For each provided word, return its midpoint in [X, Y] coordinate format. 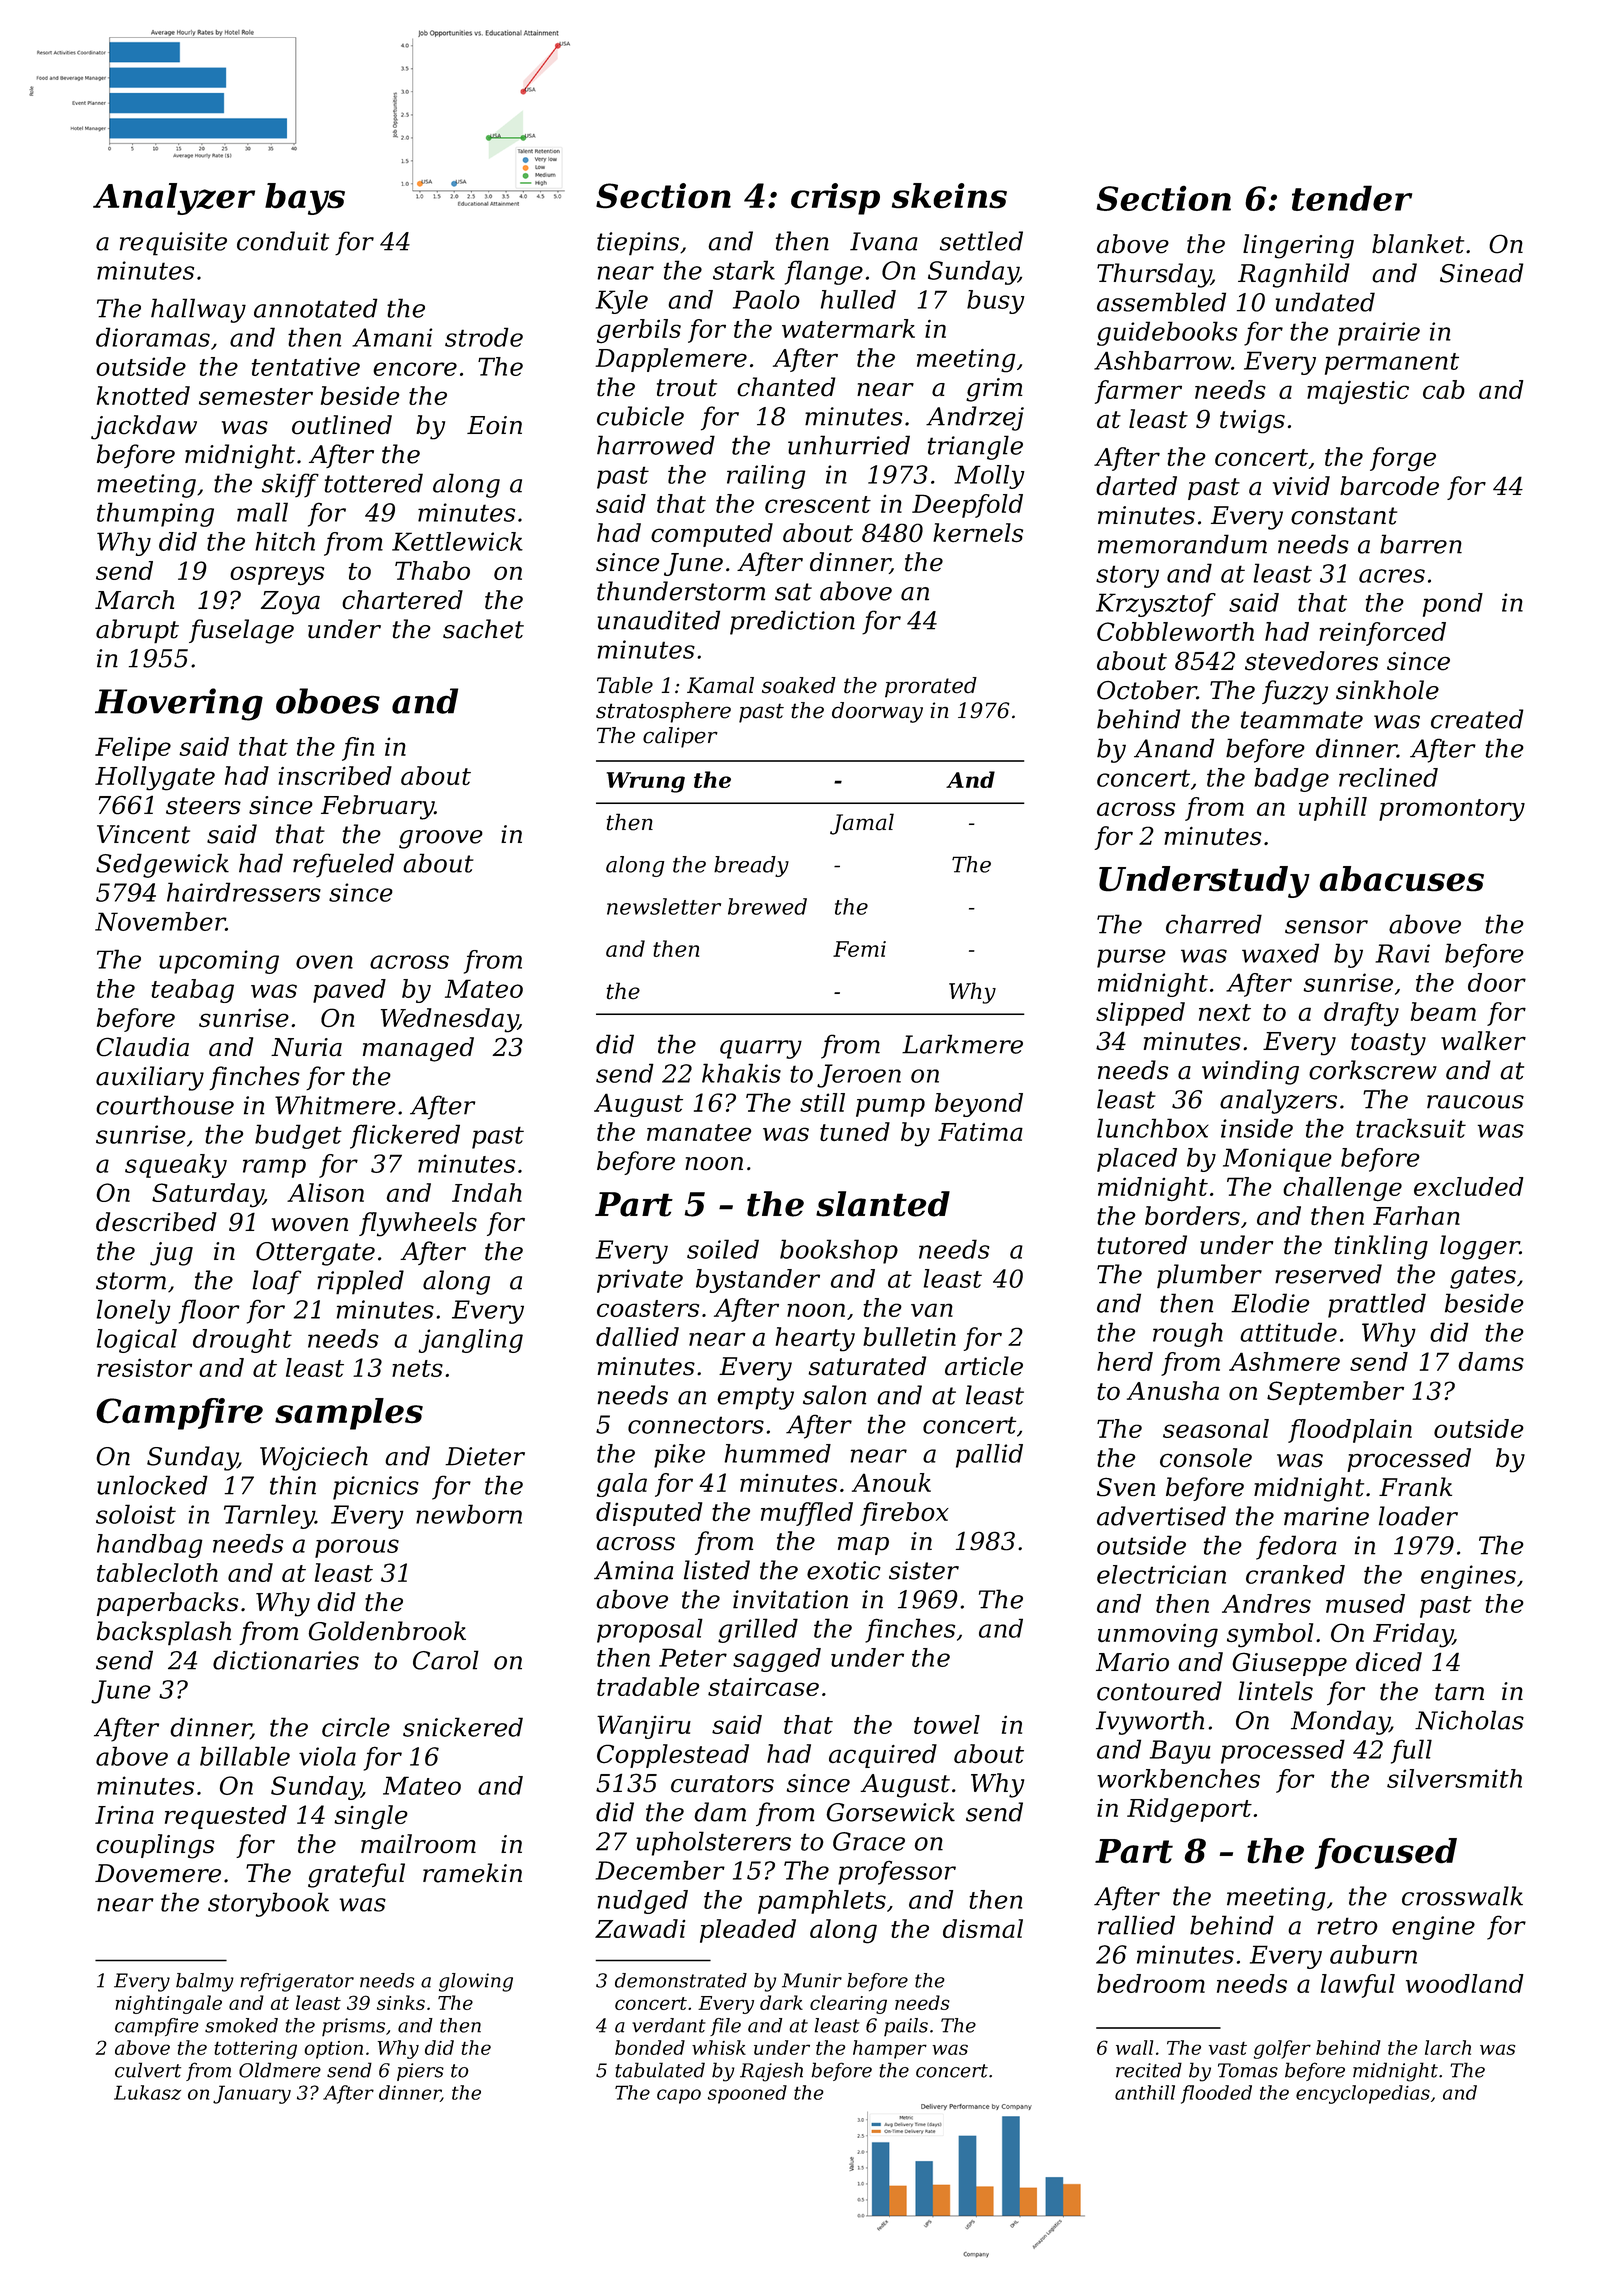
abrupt [137, 631]
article [984, 1366]
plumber [1209, 1276]
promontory [1452, 810]
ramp [274, 1168]
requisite [173, 244]
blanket [1418, 244]
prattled [1377, 1305]
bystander [758, 1281]
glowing [476, 1982]
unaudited [658, 620]
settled [981, 241]
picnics [376, 1488]
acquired [883, 1756]
